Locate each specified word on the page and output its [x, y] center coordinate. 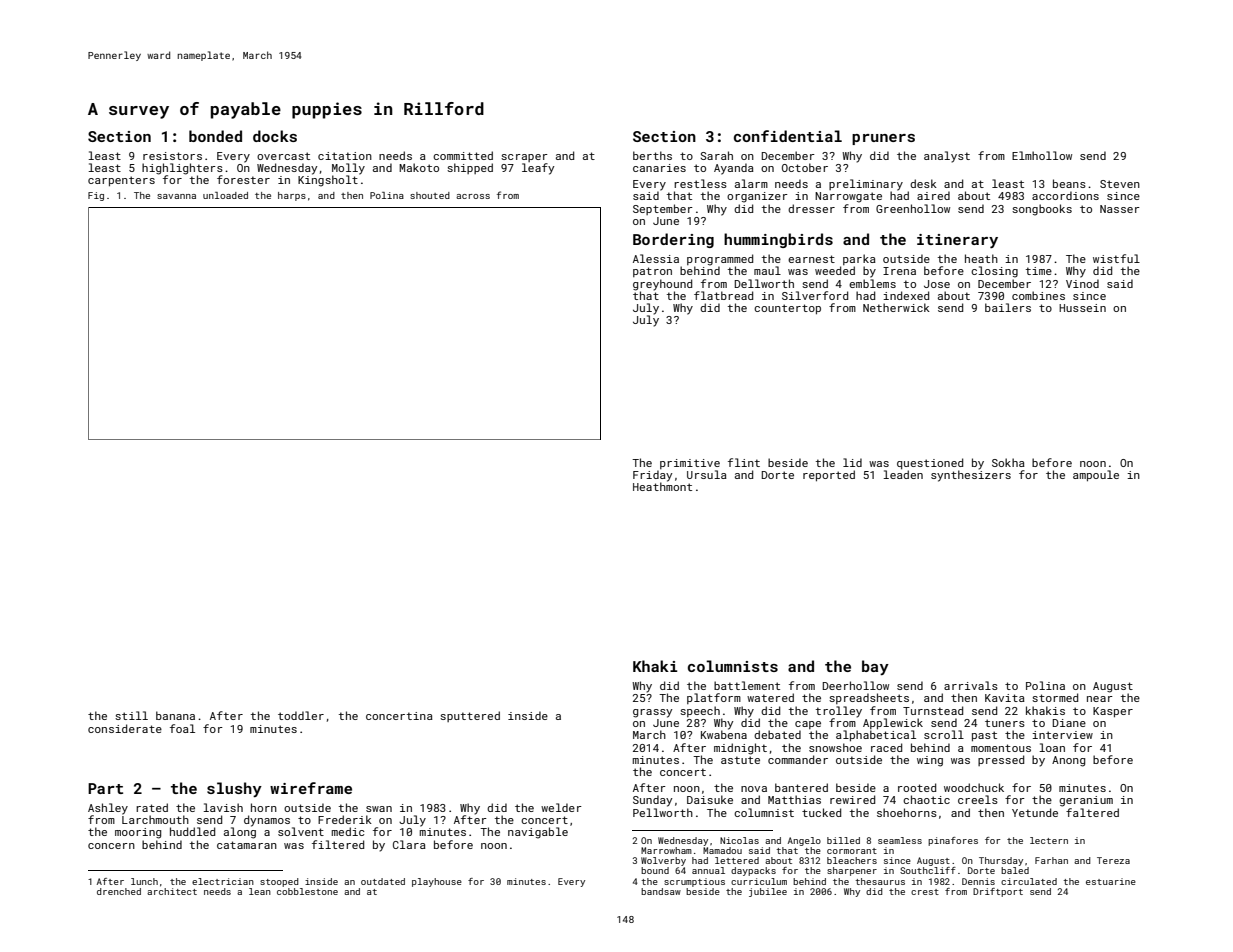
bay [875, 667]
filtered [338, 844]
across [473, 196]
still [131, 715]
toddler [301, 715]
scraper [524, 158]
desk [923, 183]
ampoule [1096, 475]
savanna [176, 196]
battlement [747, 685]
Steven [1120, 184]
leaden [903, 474]
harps [292, 196]
